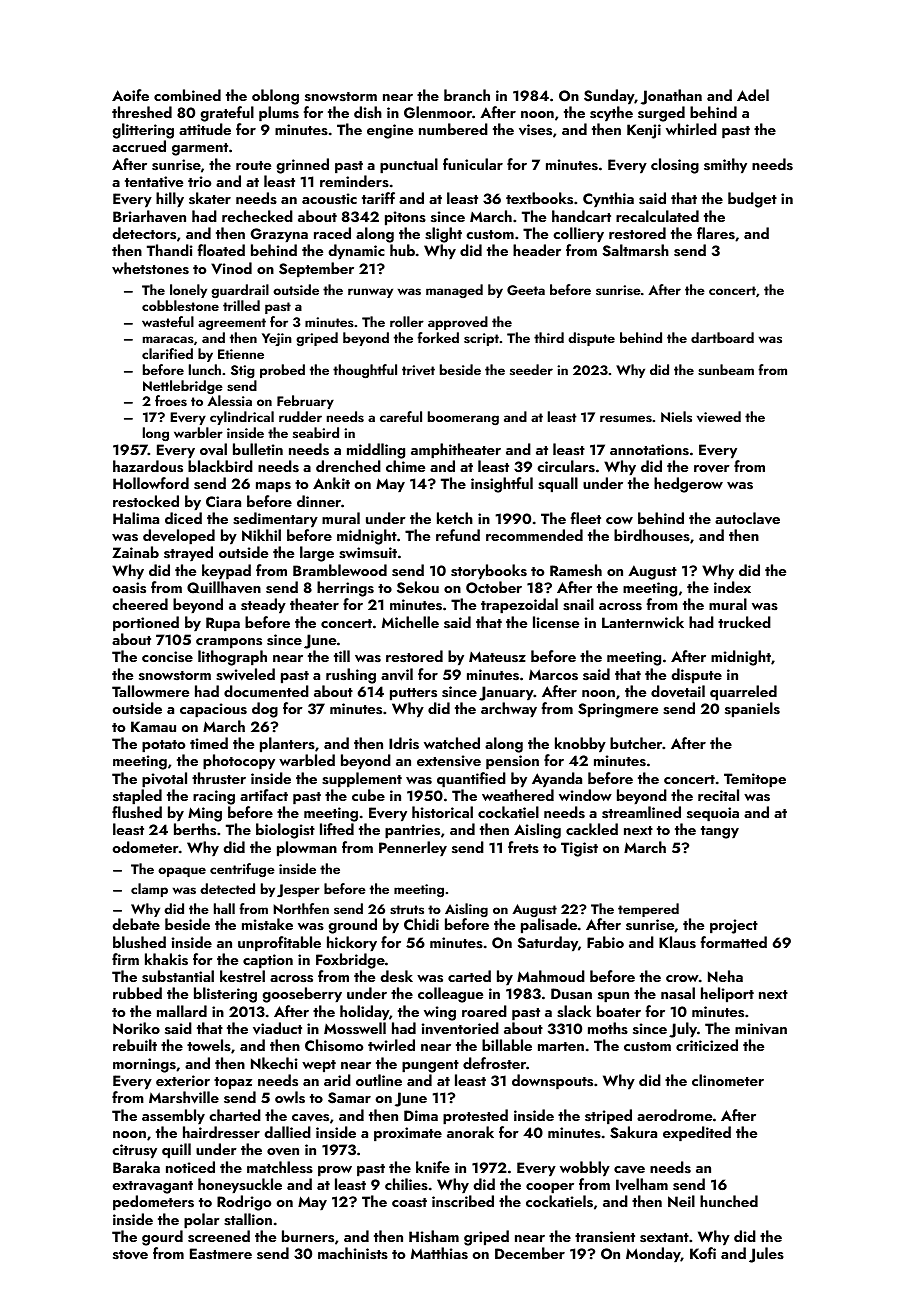 Image resolution: width=908 pixels, height=1316 pixels. Describe the element at coordinates (722, 337) in the document. I see `dartboard` at that location.
